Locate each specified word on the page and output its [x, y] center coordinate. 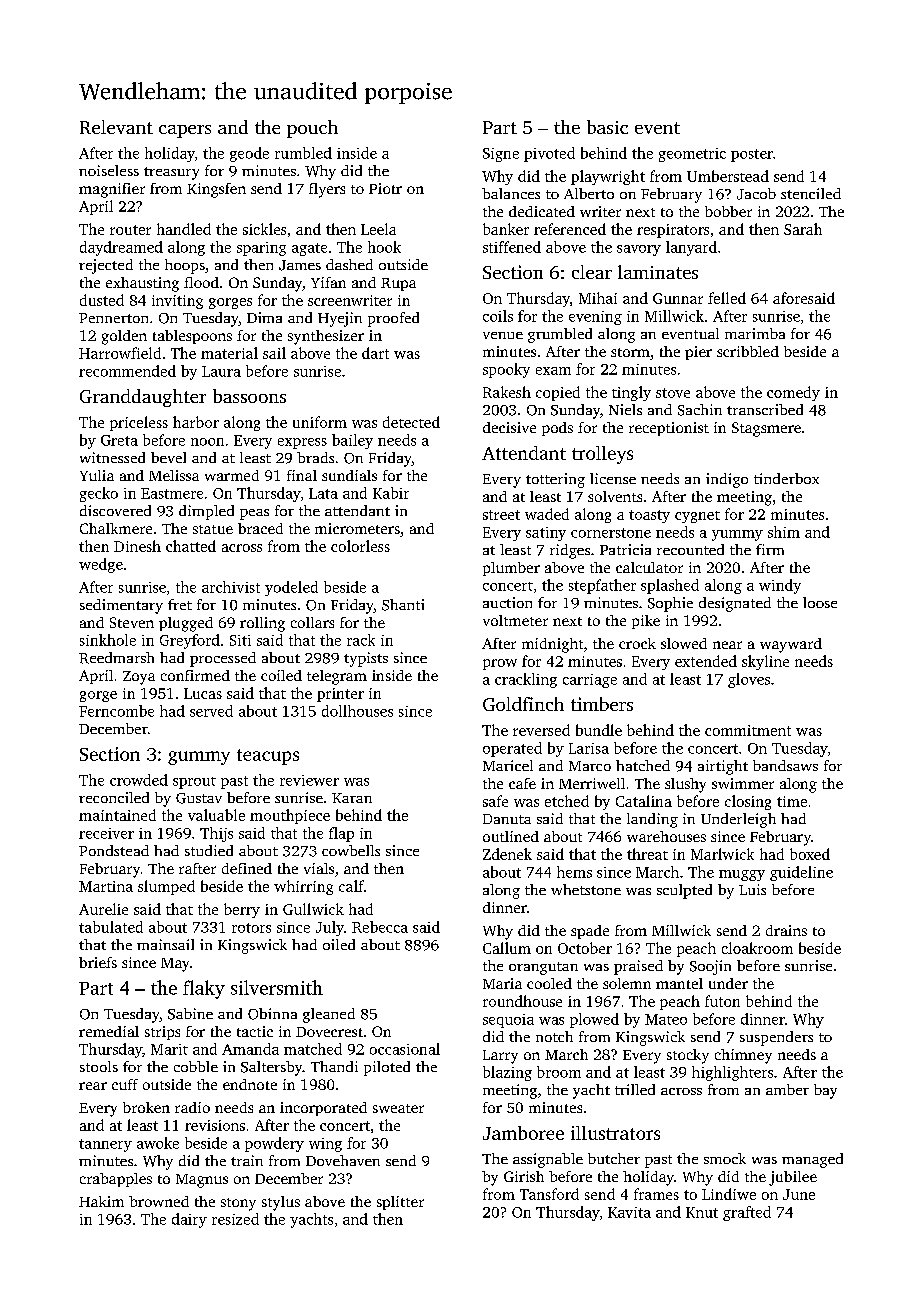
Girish [524, 1176]
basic [607, 127]
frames [656, 1194]
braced [260, 528]
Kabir [391, 493]
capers [185, 131]
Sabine [190, 1014]
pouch [312, 129]
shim [784, 532]
